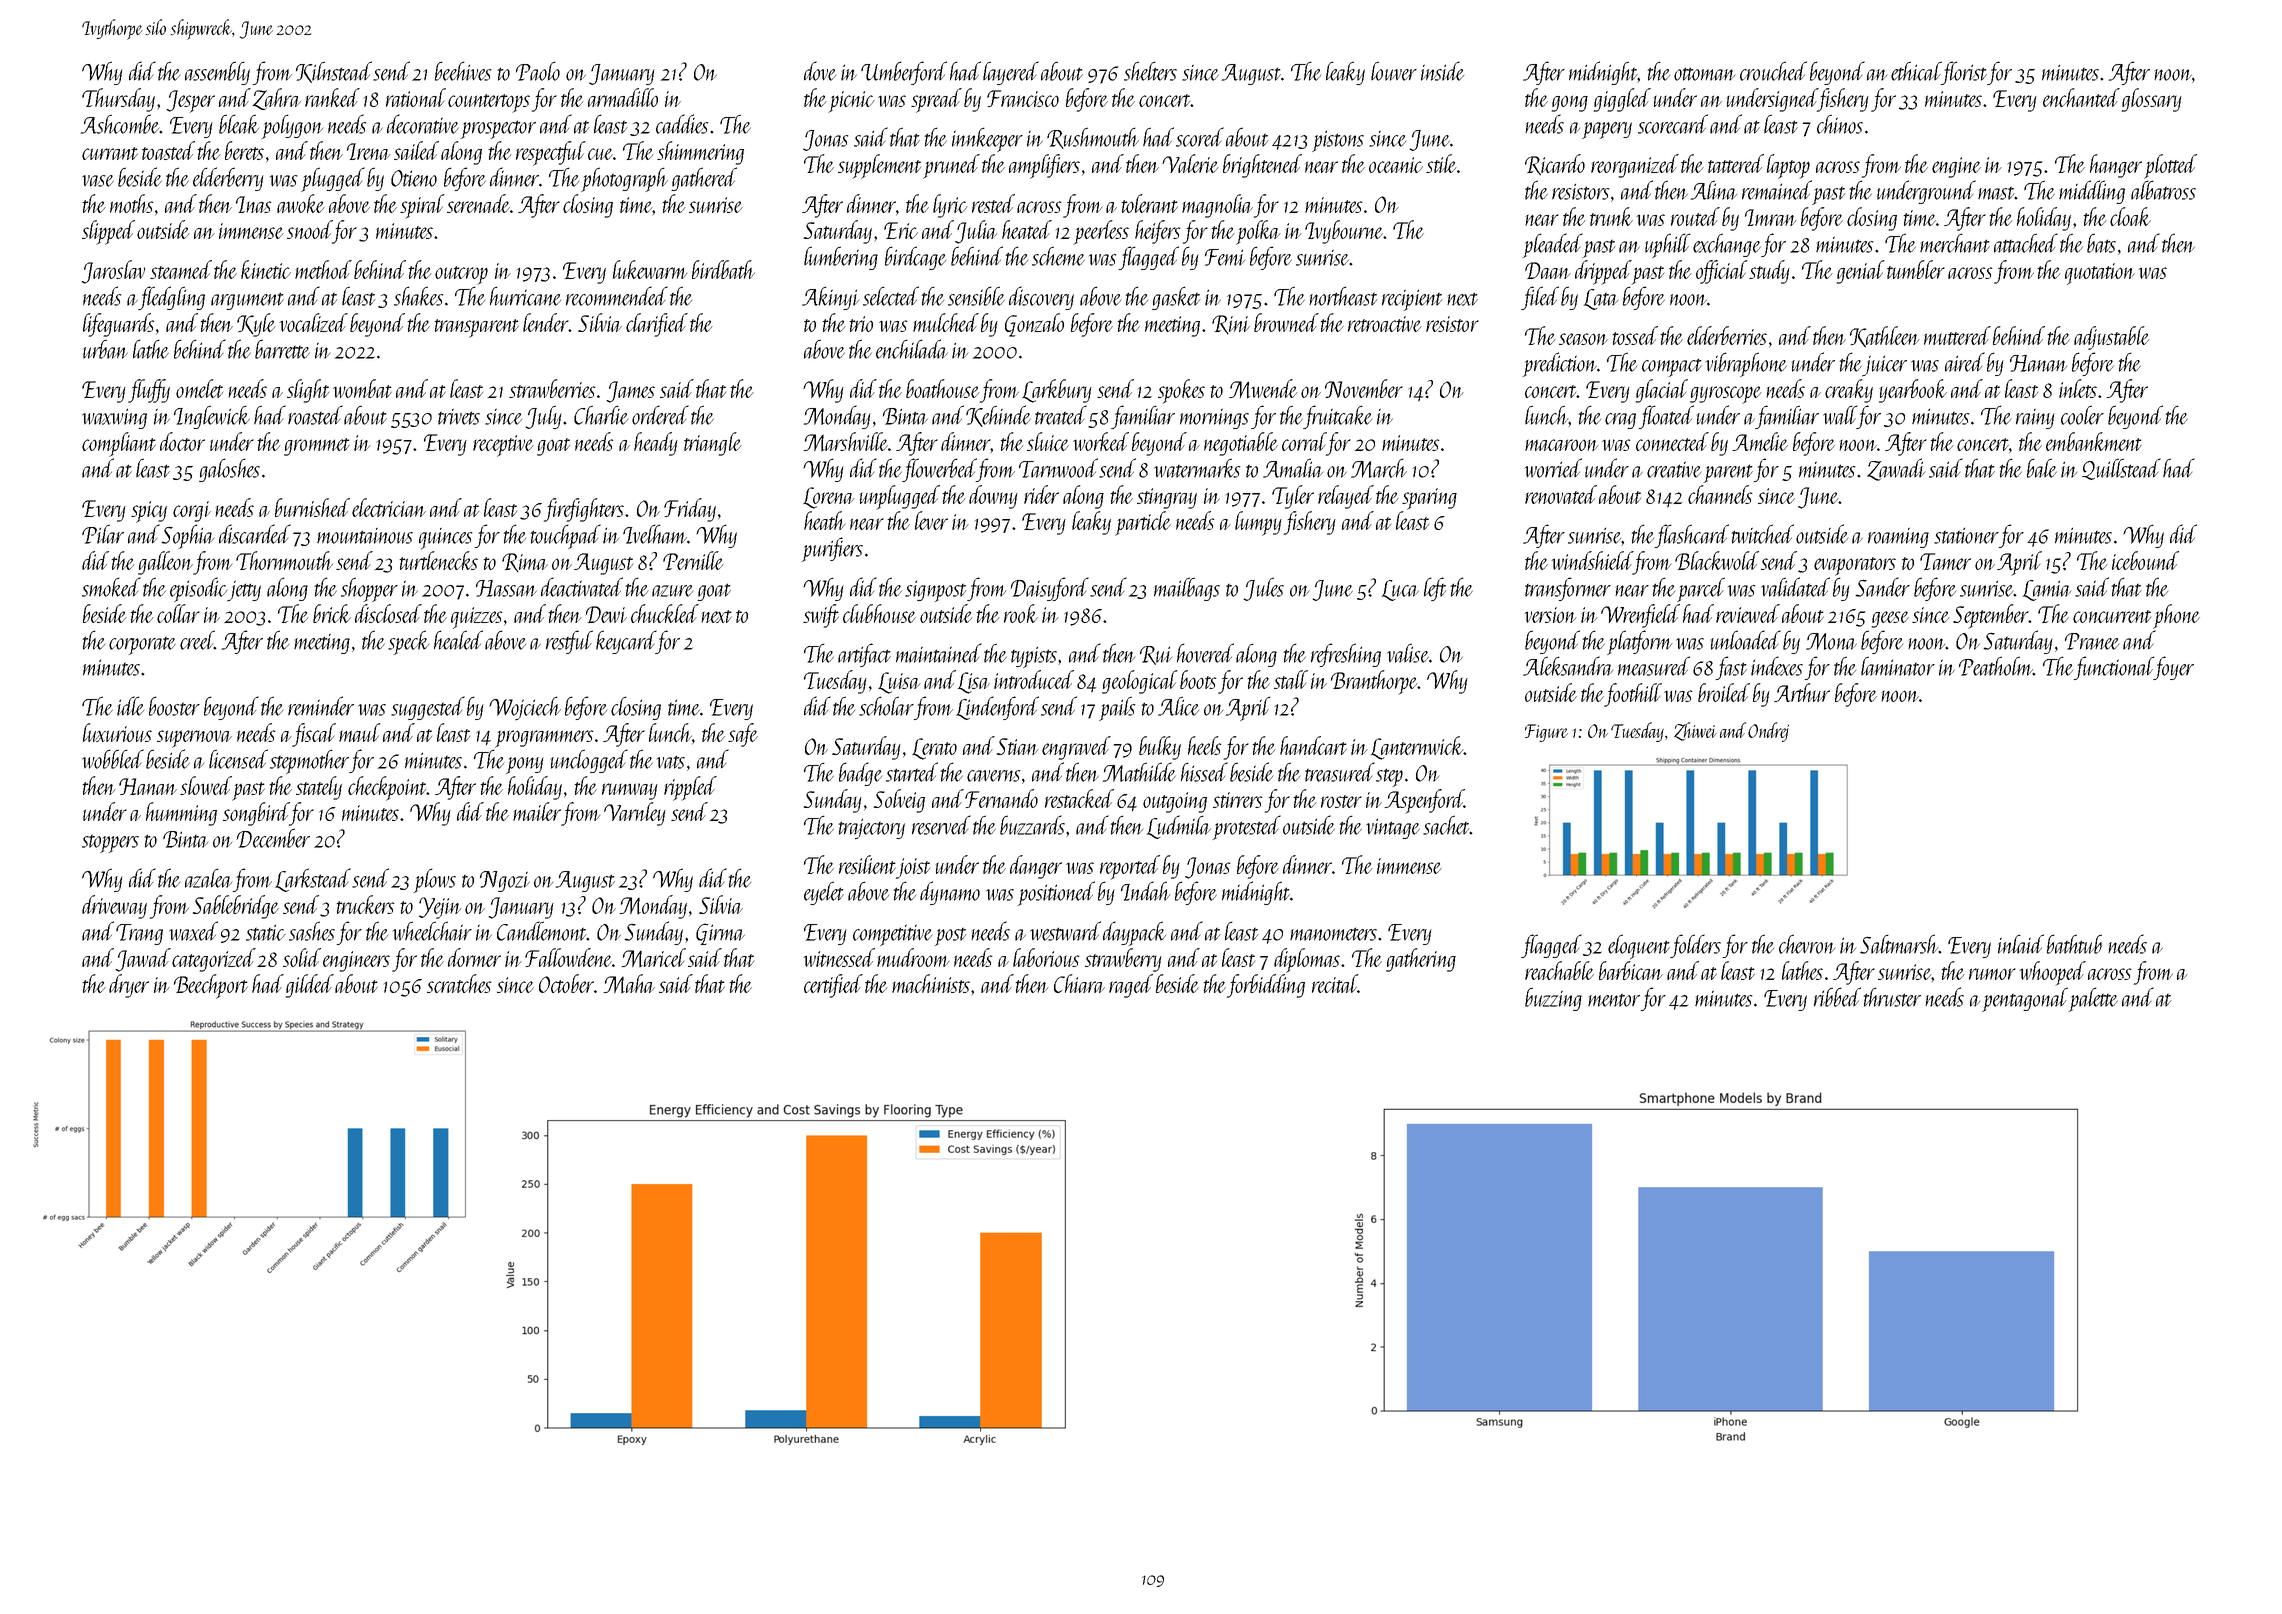  What do you see at coordinates (1293, 497) in the screenshot?
I see `Tyler` at bounding box center [1293, 497].
